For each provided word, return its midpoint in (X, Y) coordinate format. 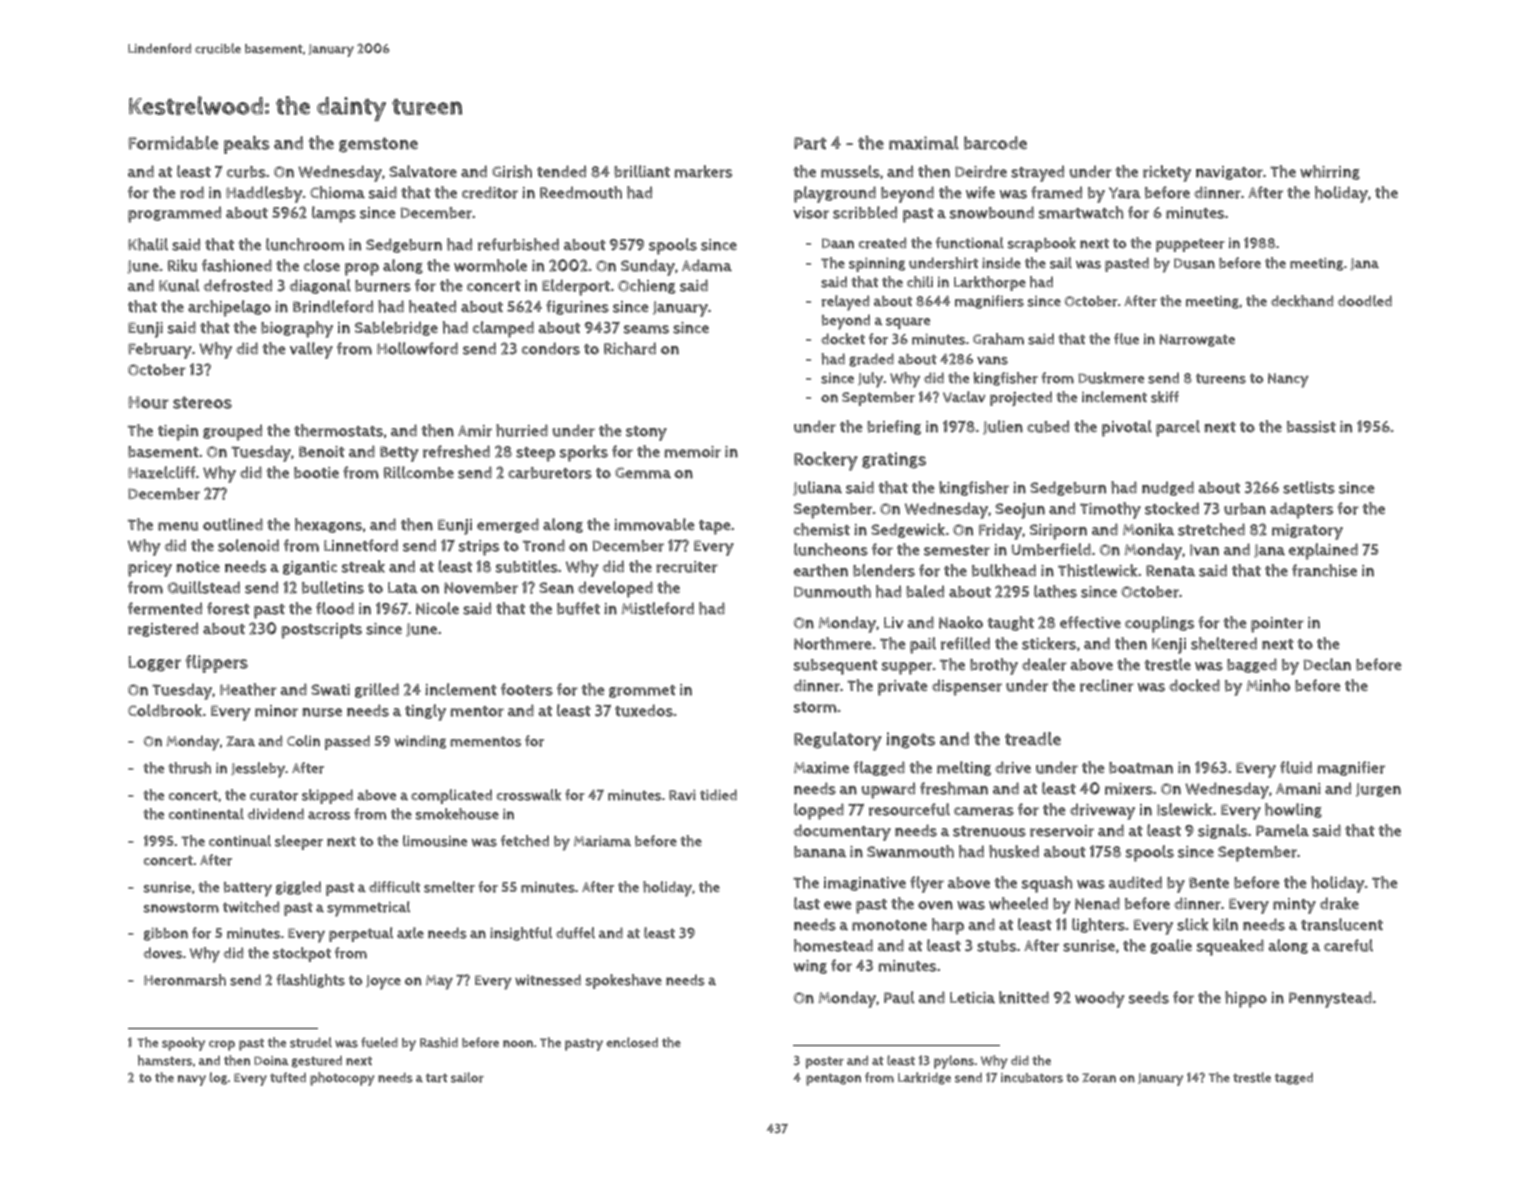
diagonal (320, 286)
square (908, 323)
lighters (1098, 925)
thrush (189, 768)
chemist (822, 529)
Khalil (148, 244)
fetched (525, 841)
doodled (1365, 301)
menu (178, 526)
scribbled (865, 212)
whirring (1330, 172)
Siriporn (1058, 532)
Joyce (383, 982)
